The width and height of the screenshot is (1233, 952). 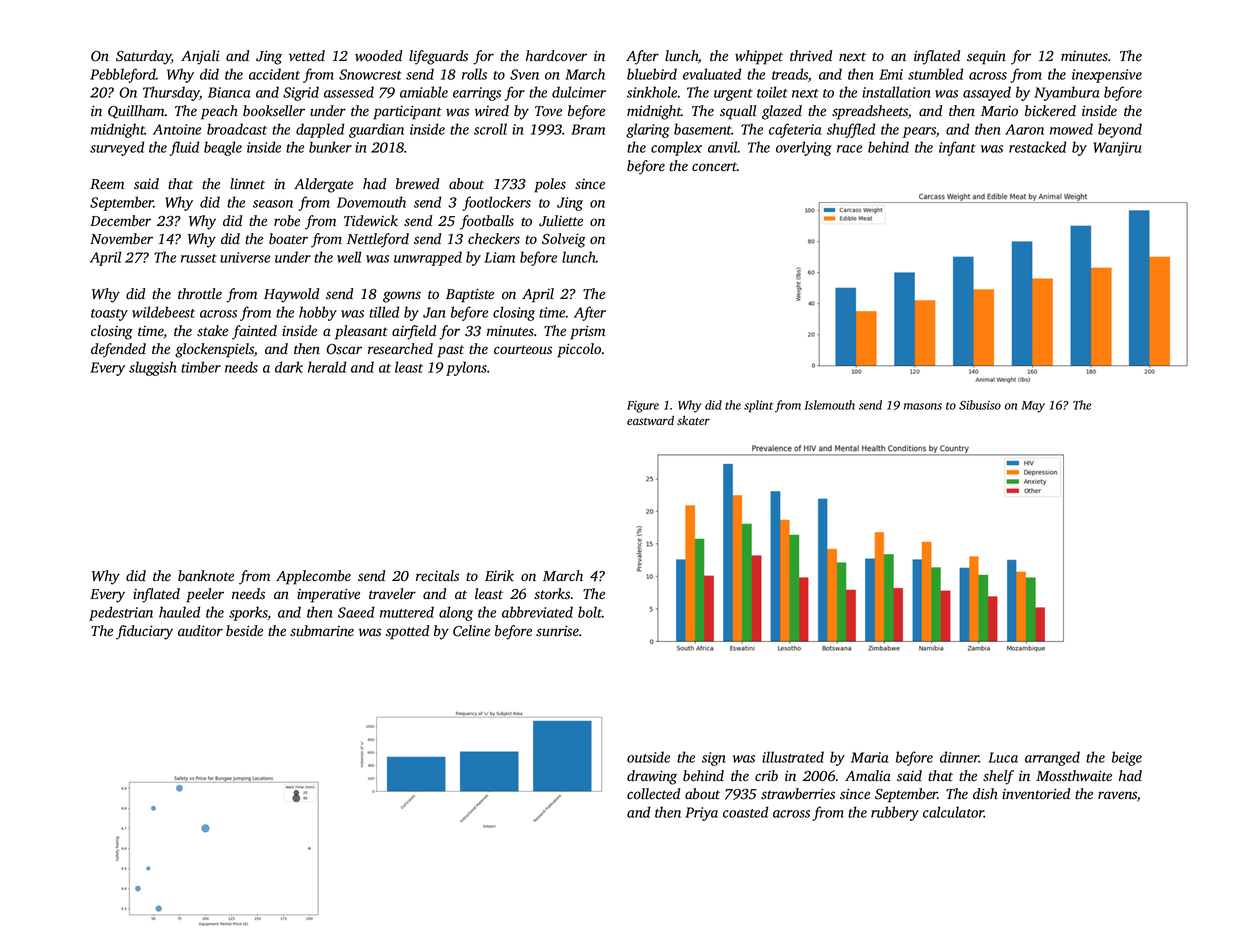 What do you see at coordinates (206, 576) in the screenshot?
I see `banknote` at bounding box center [206, 576].
